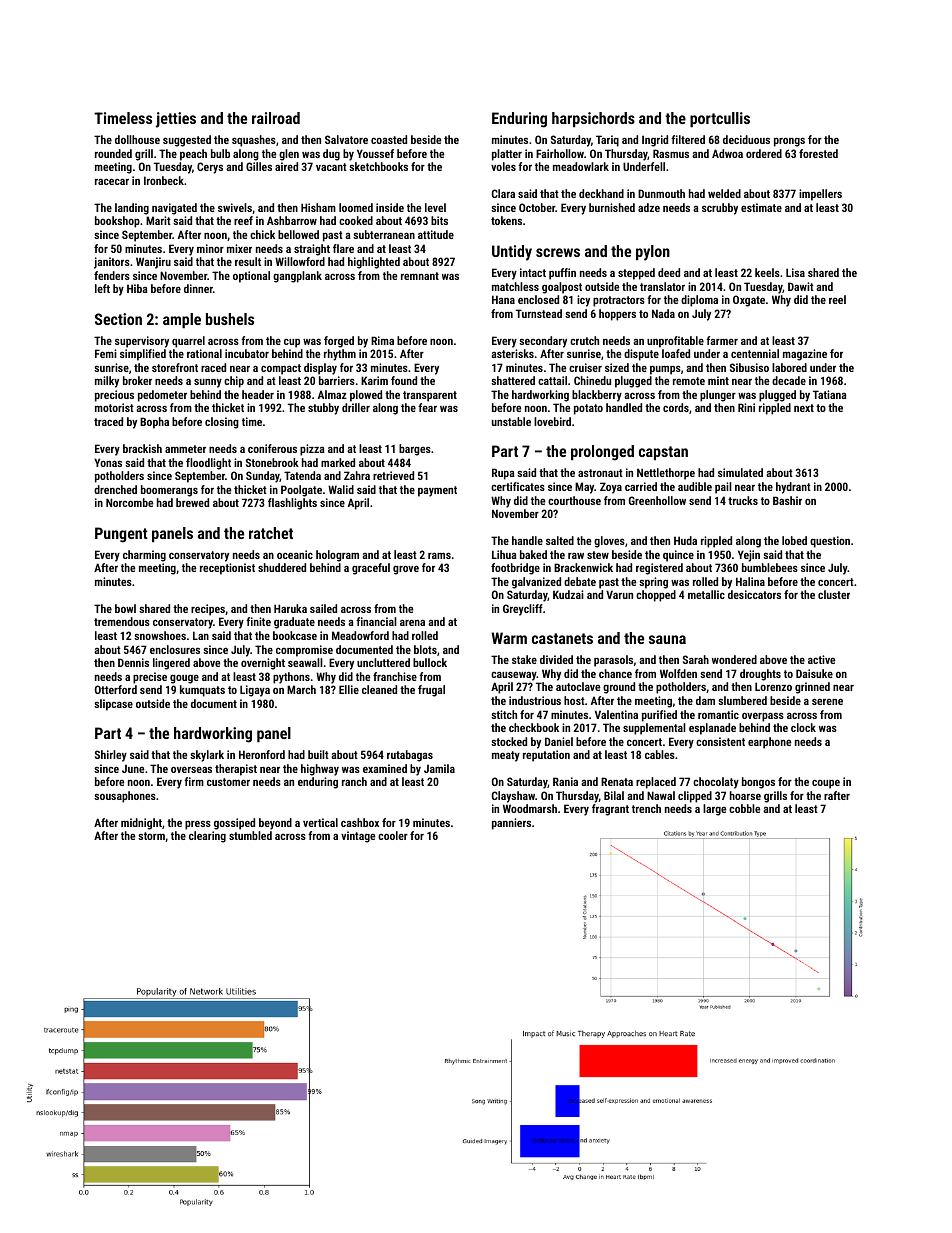 This screenshot has height=1233, width=952. What do you see at coordinates (112, 263) in the screenshot?
I see `janitors` at bounding box center [112, 263].
